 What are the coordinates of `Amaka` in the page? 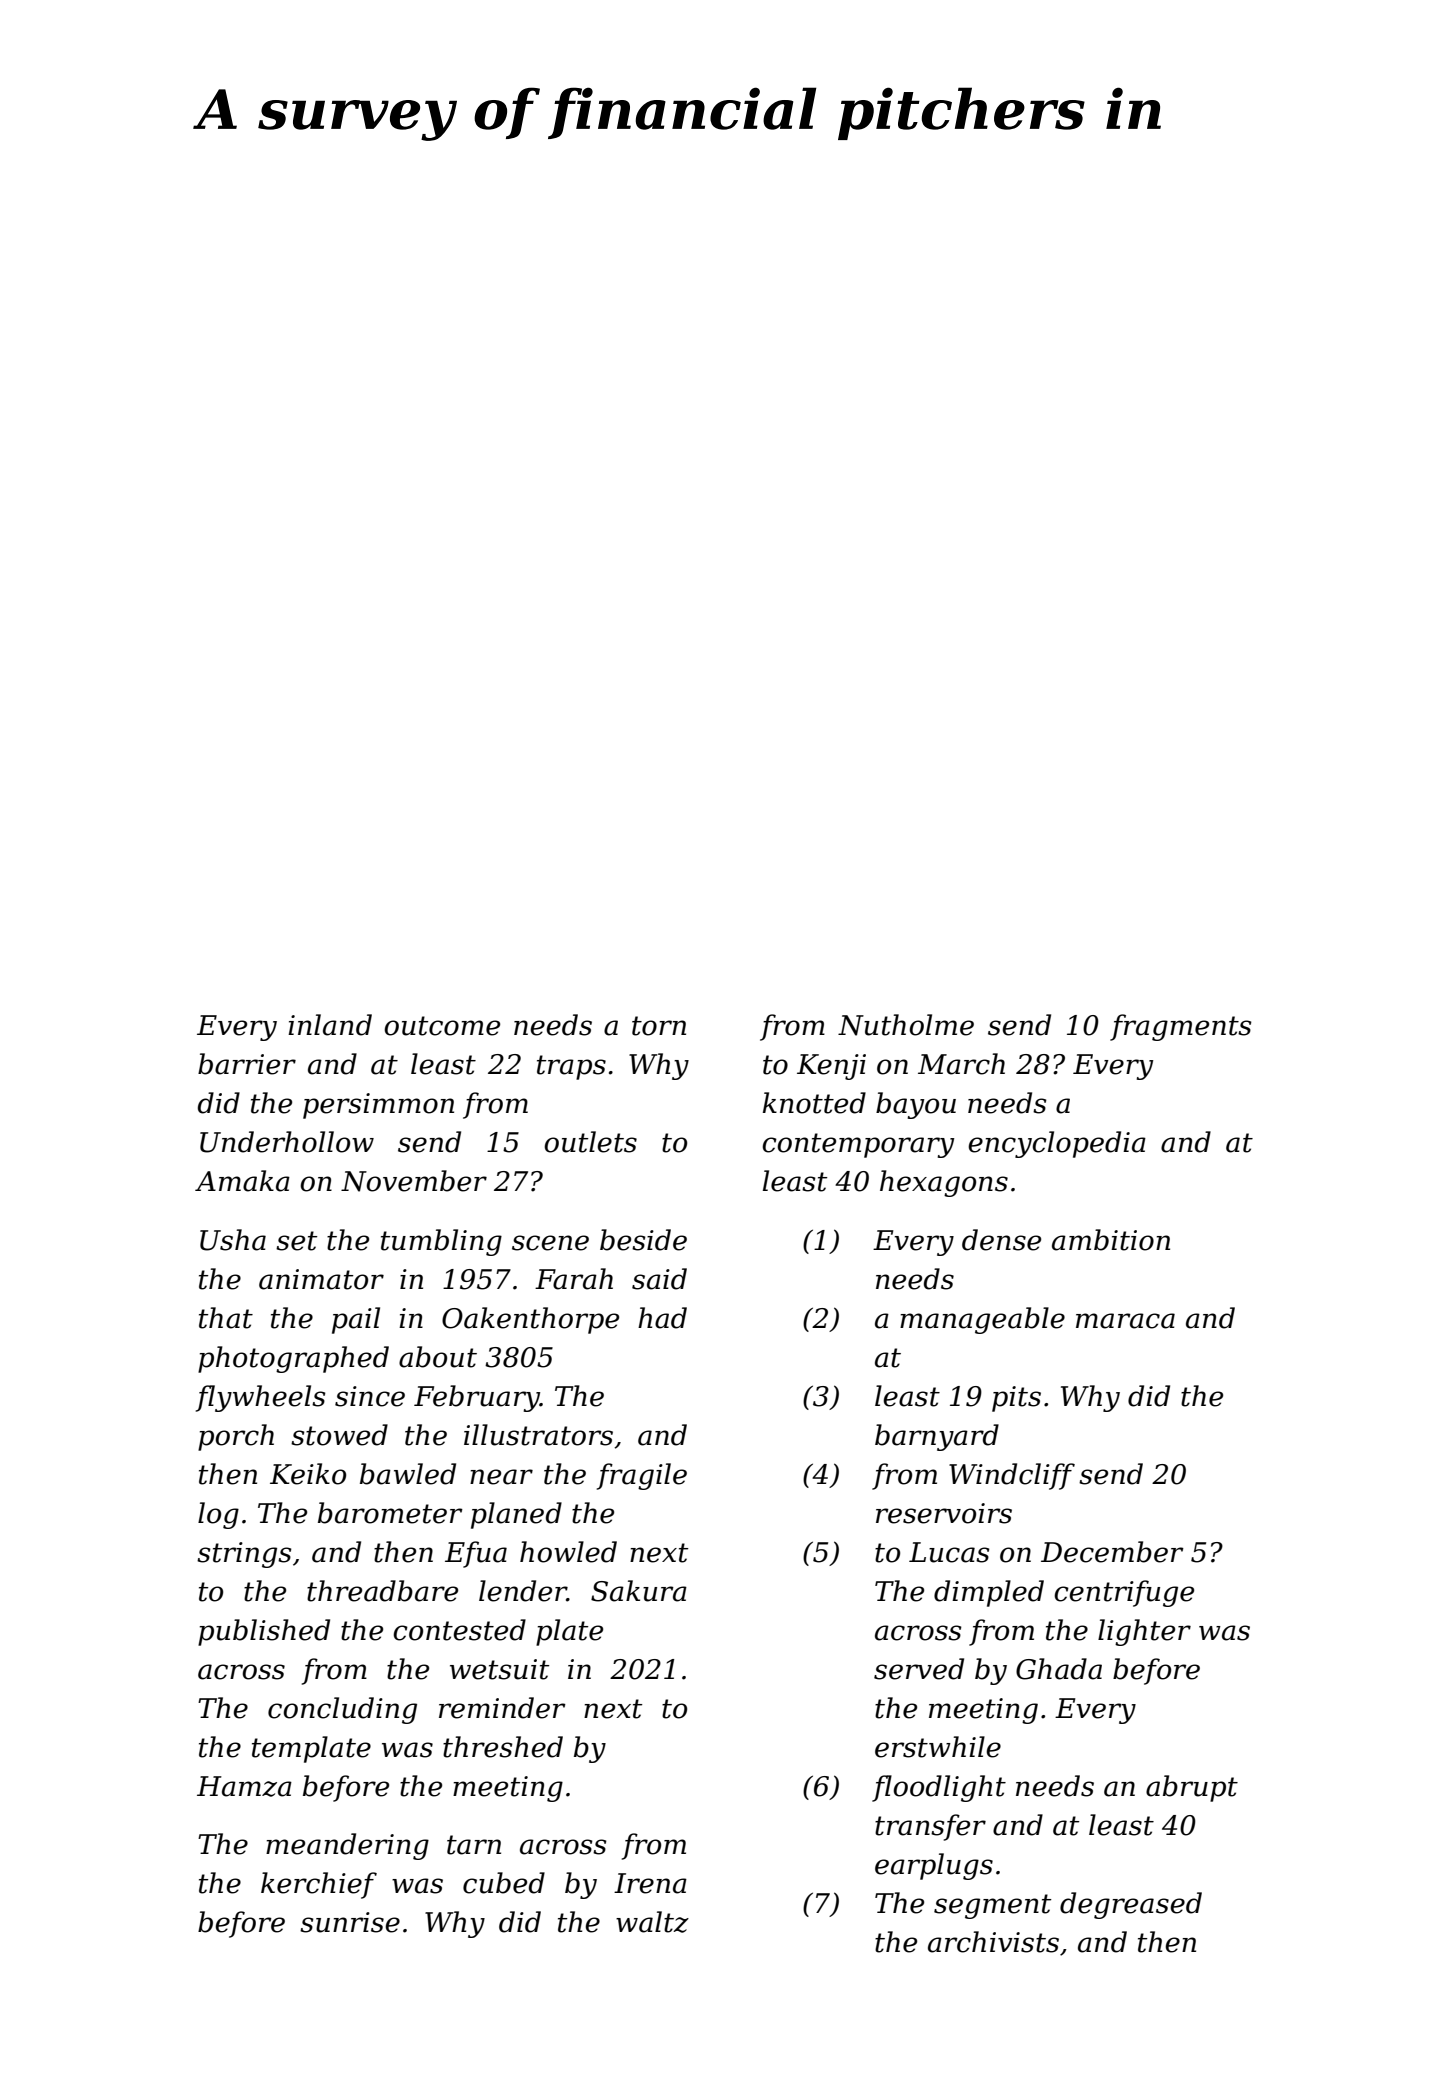 It's located at (242, 1181).
